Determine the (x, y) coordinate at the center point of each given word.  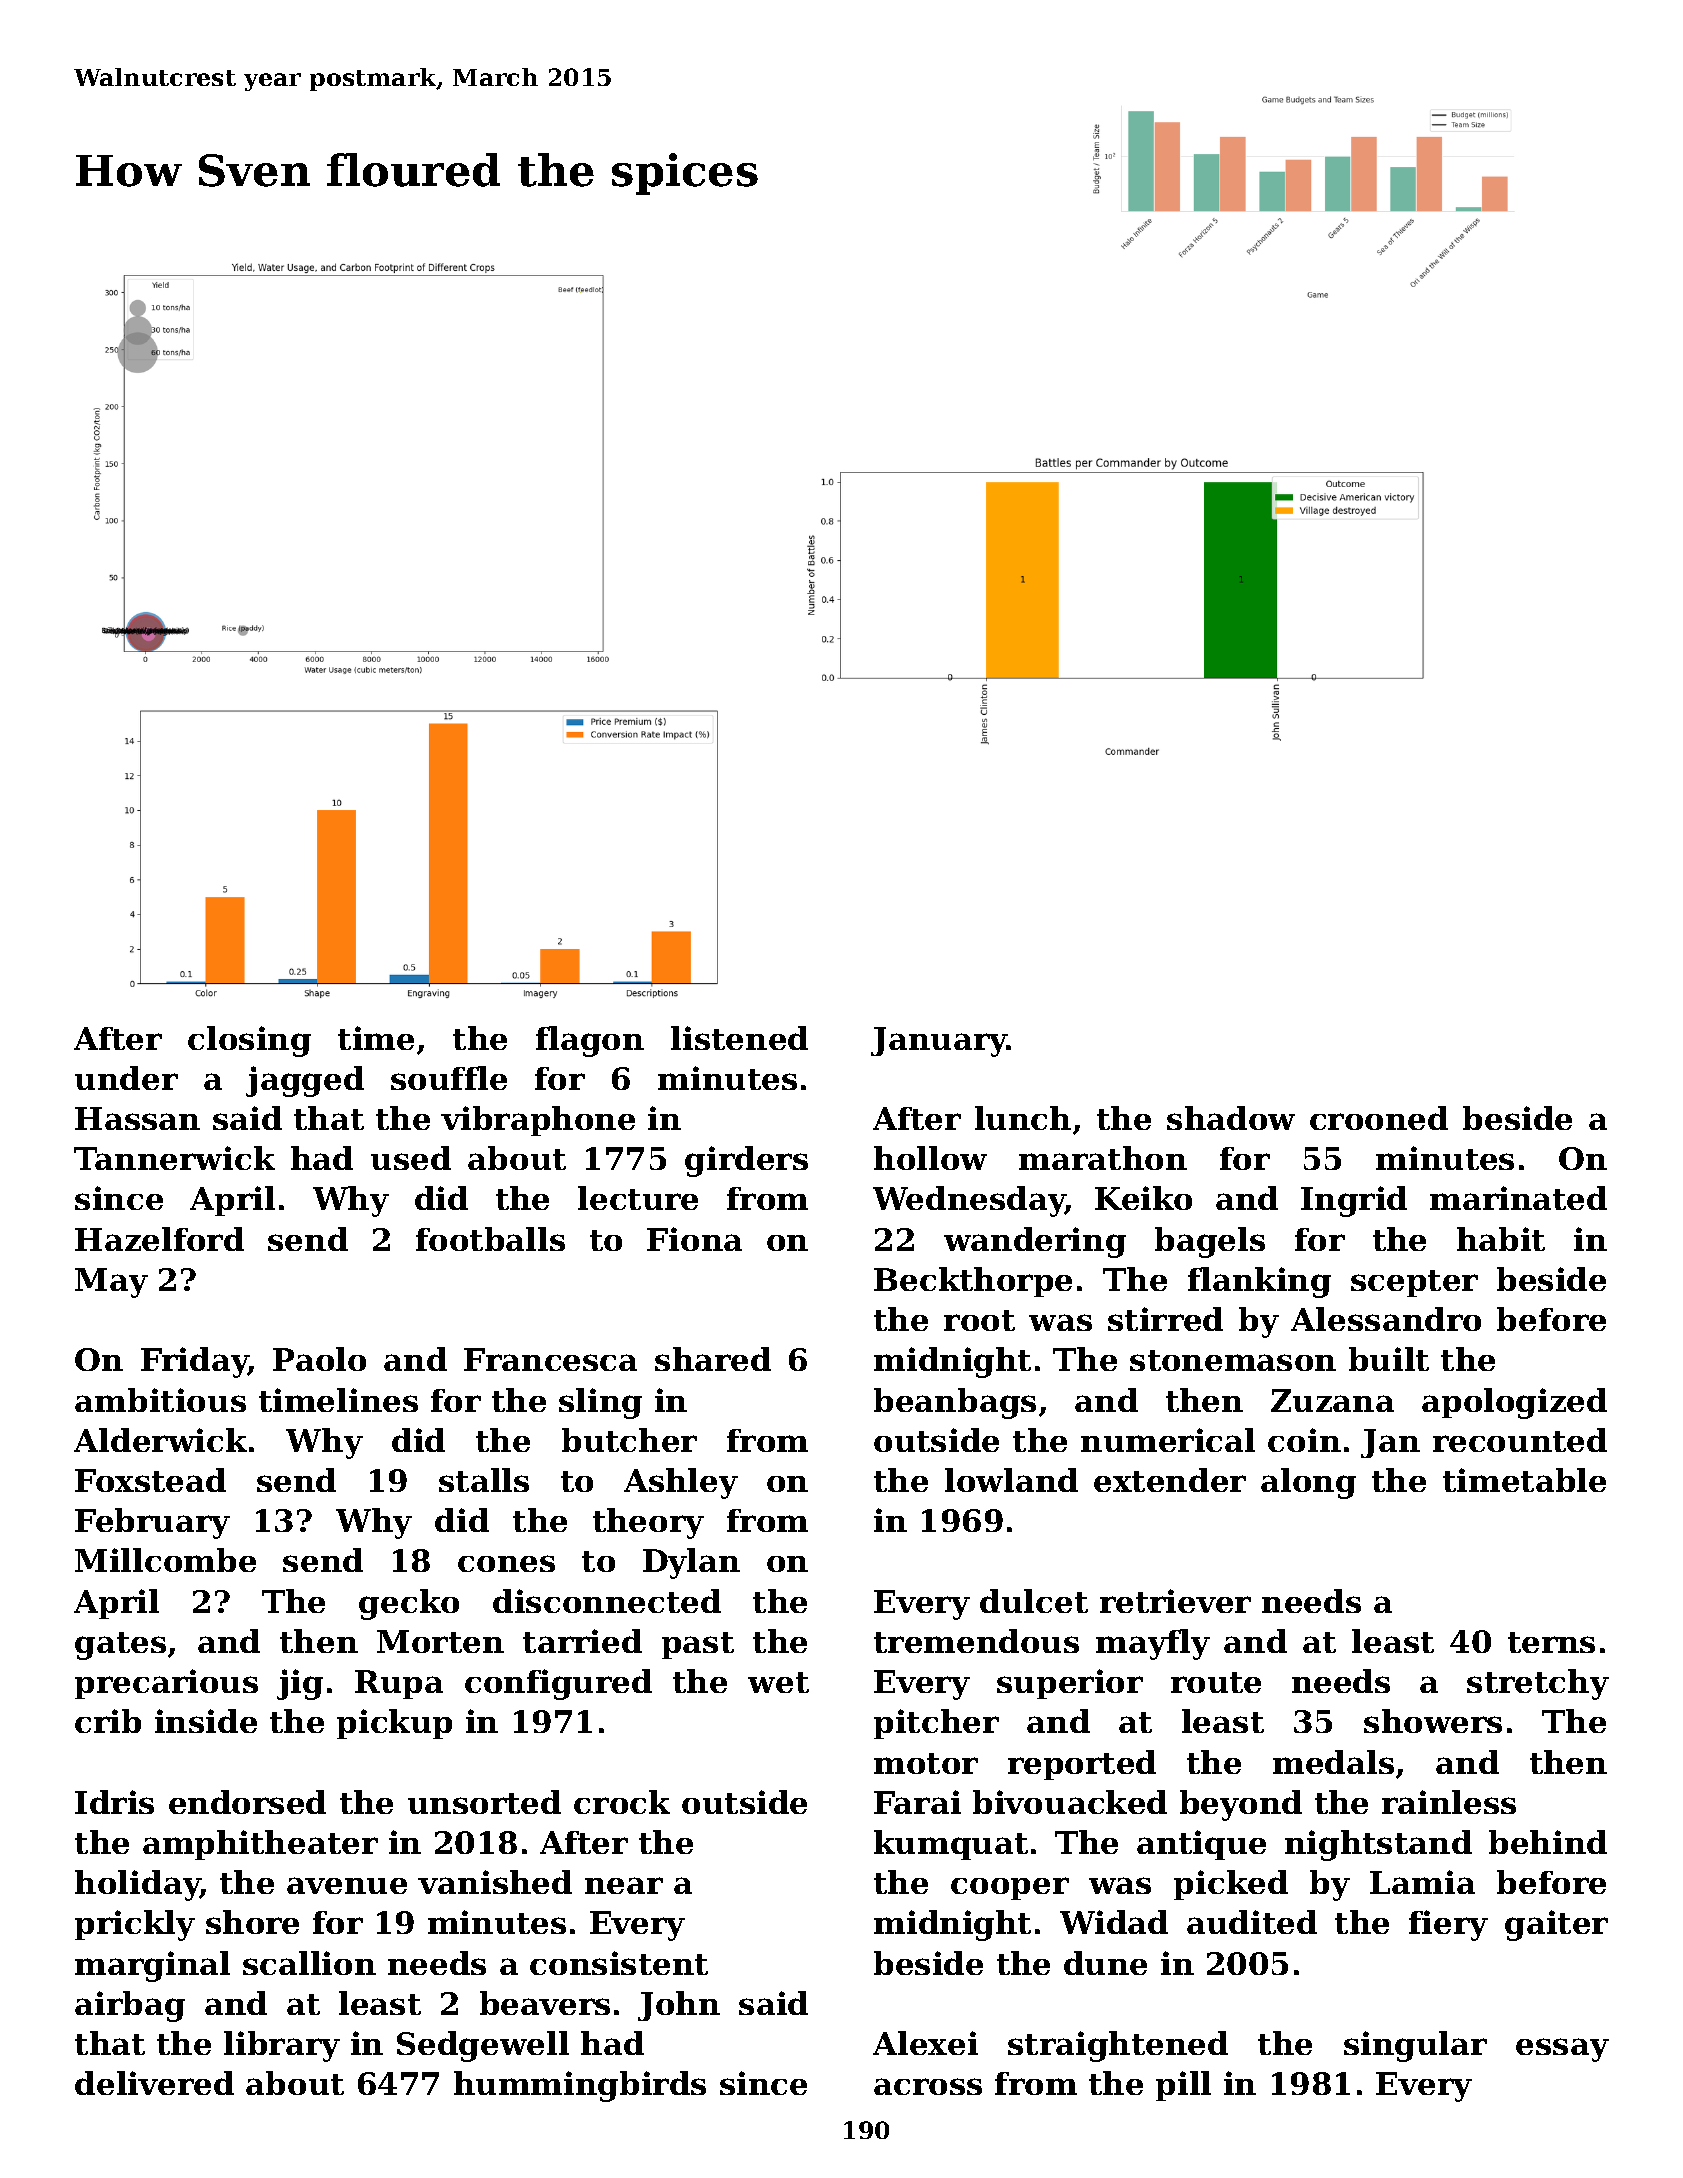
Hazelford (159, 1239)
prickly (135, 1925)
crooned (1379, 1118)
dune (1105, 1963)
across (928, 2086)
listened (739, 1038)
